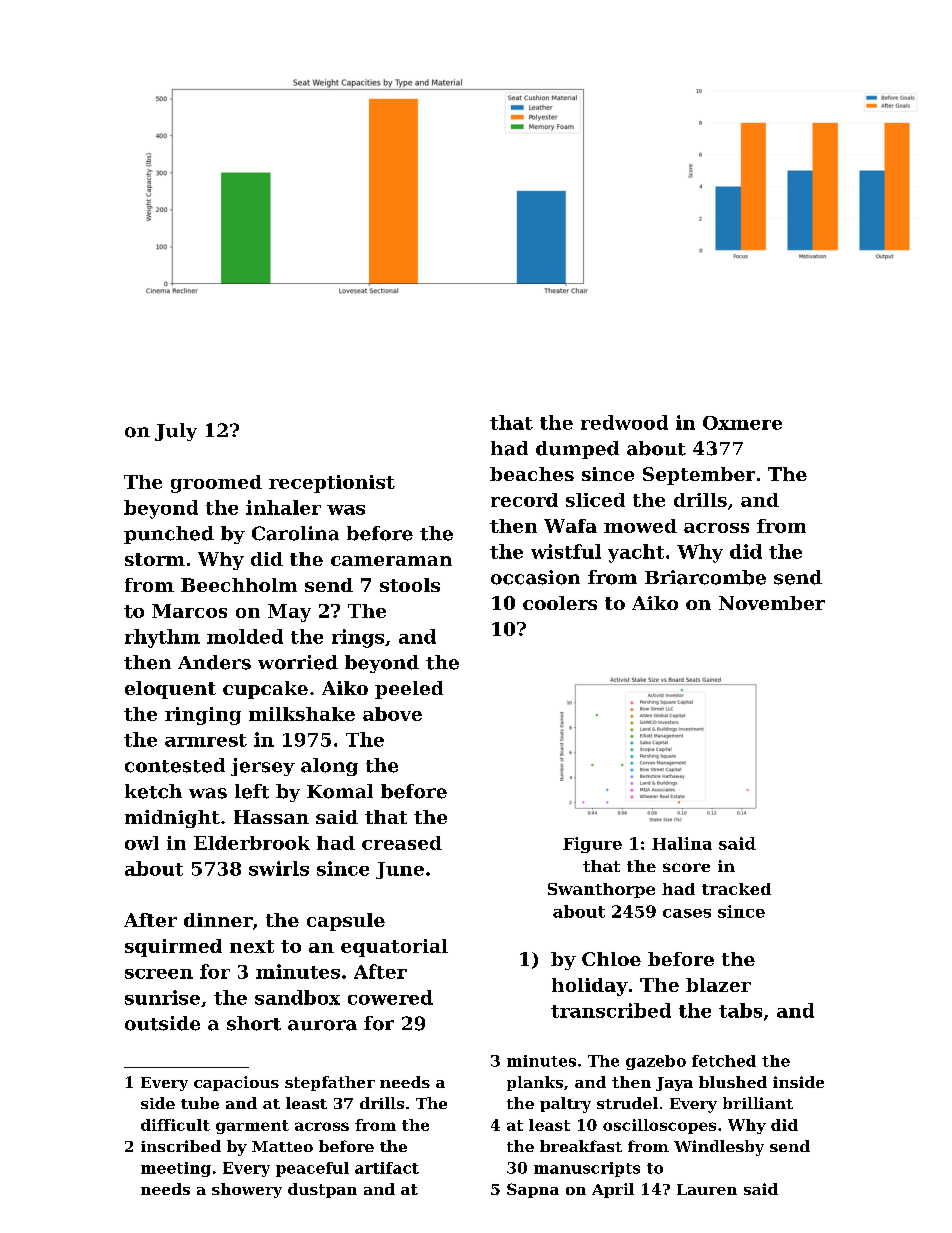  I want to click on breakfast, so click(581, 1146).
